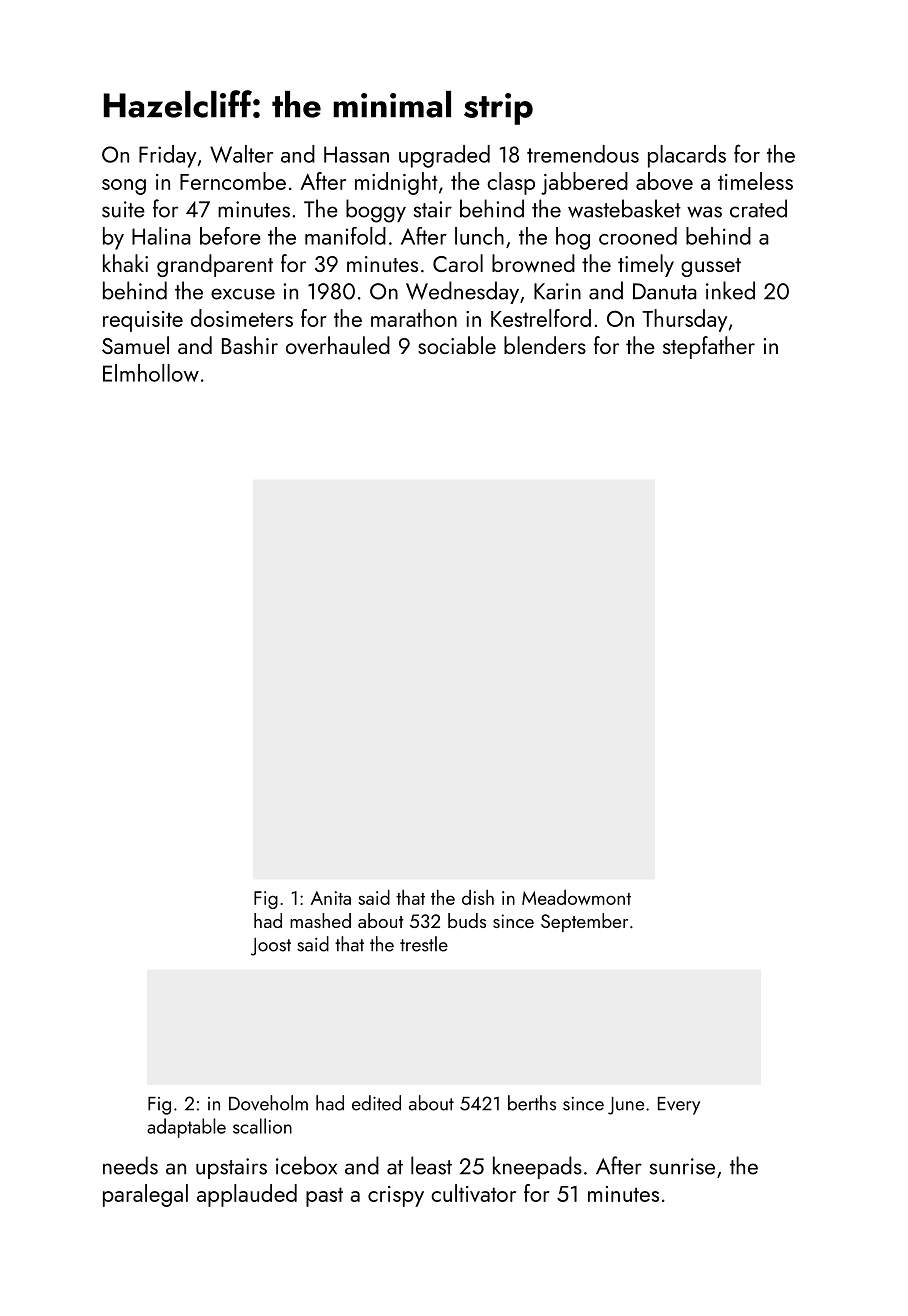 The image size is (908, 1316). I want to click on applauded, so click(247, 1195).
